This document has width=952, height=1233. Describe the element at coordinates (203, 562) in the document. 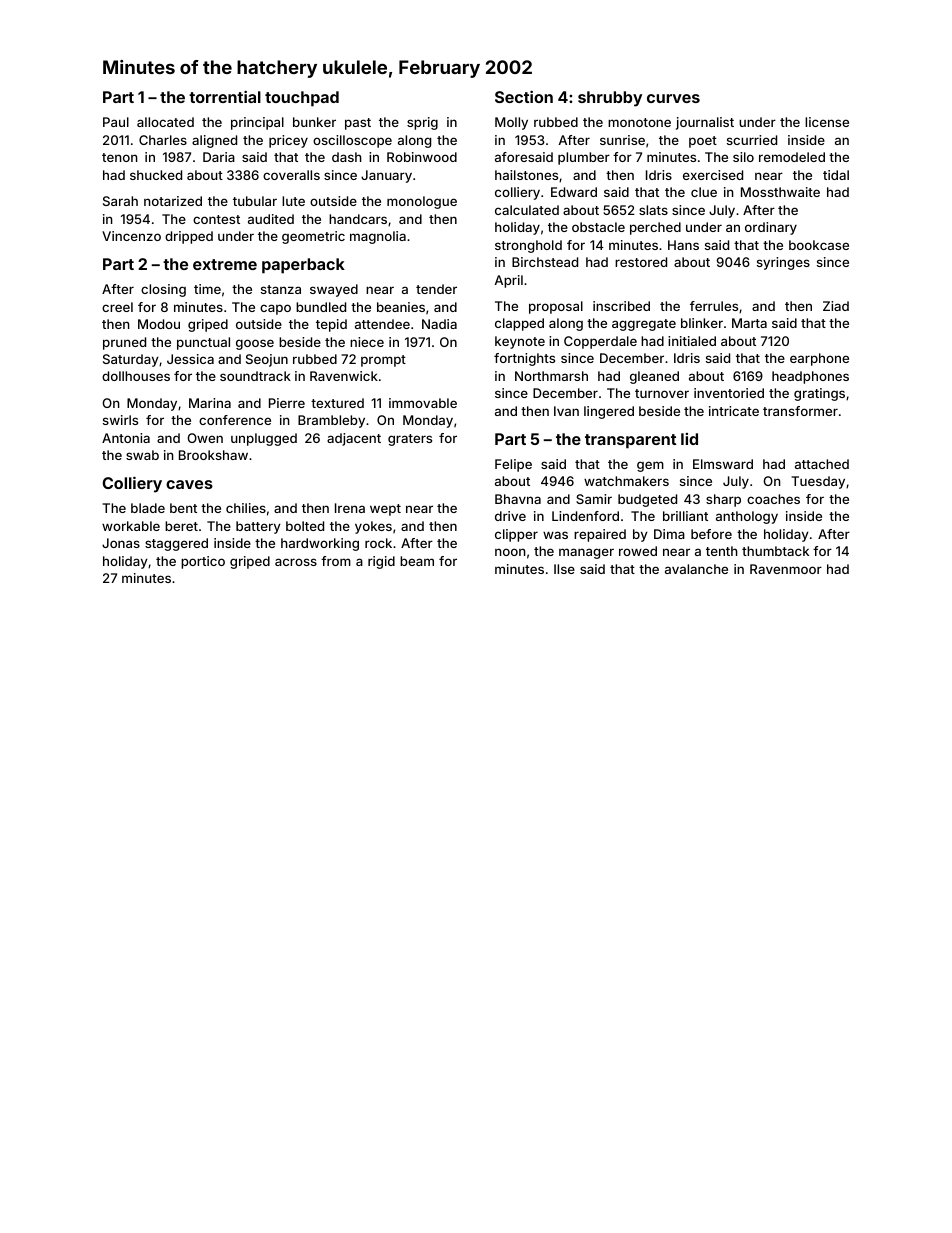

I see `portico` at that location.
